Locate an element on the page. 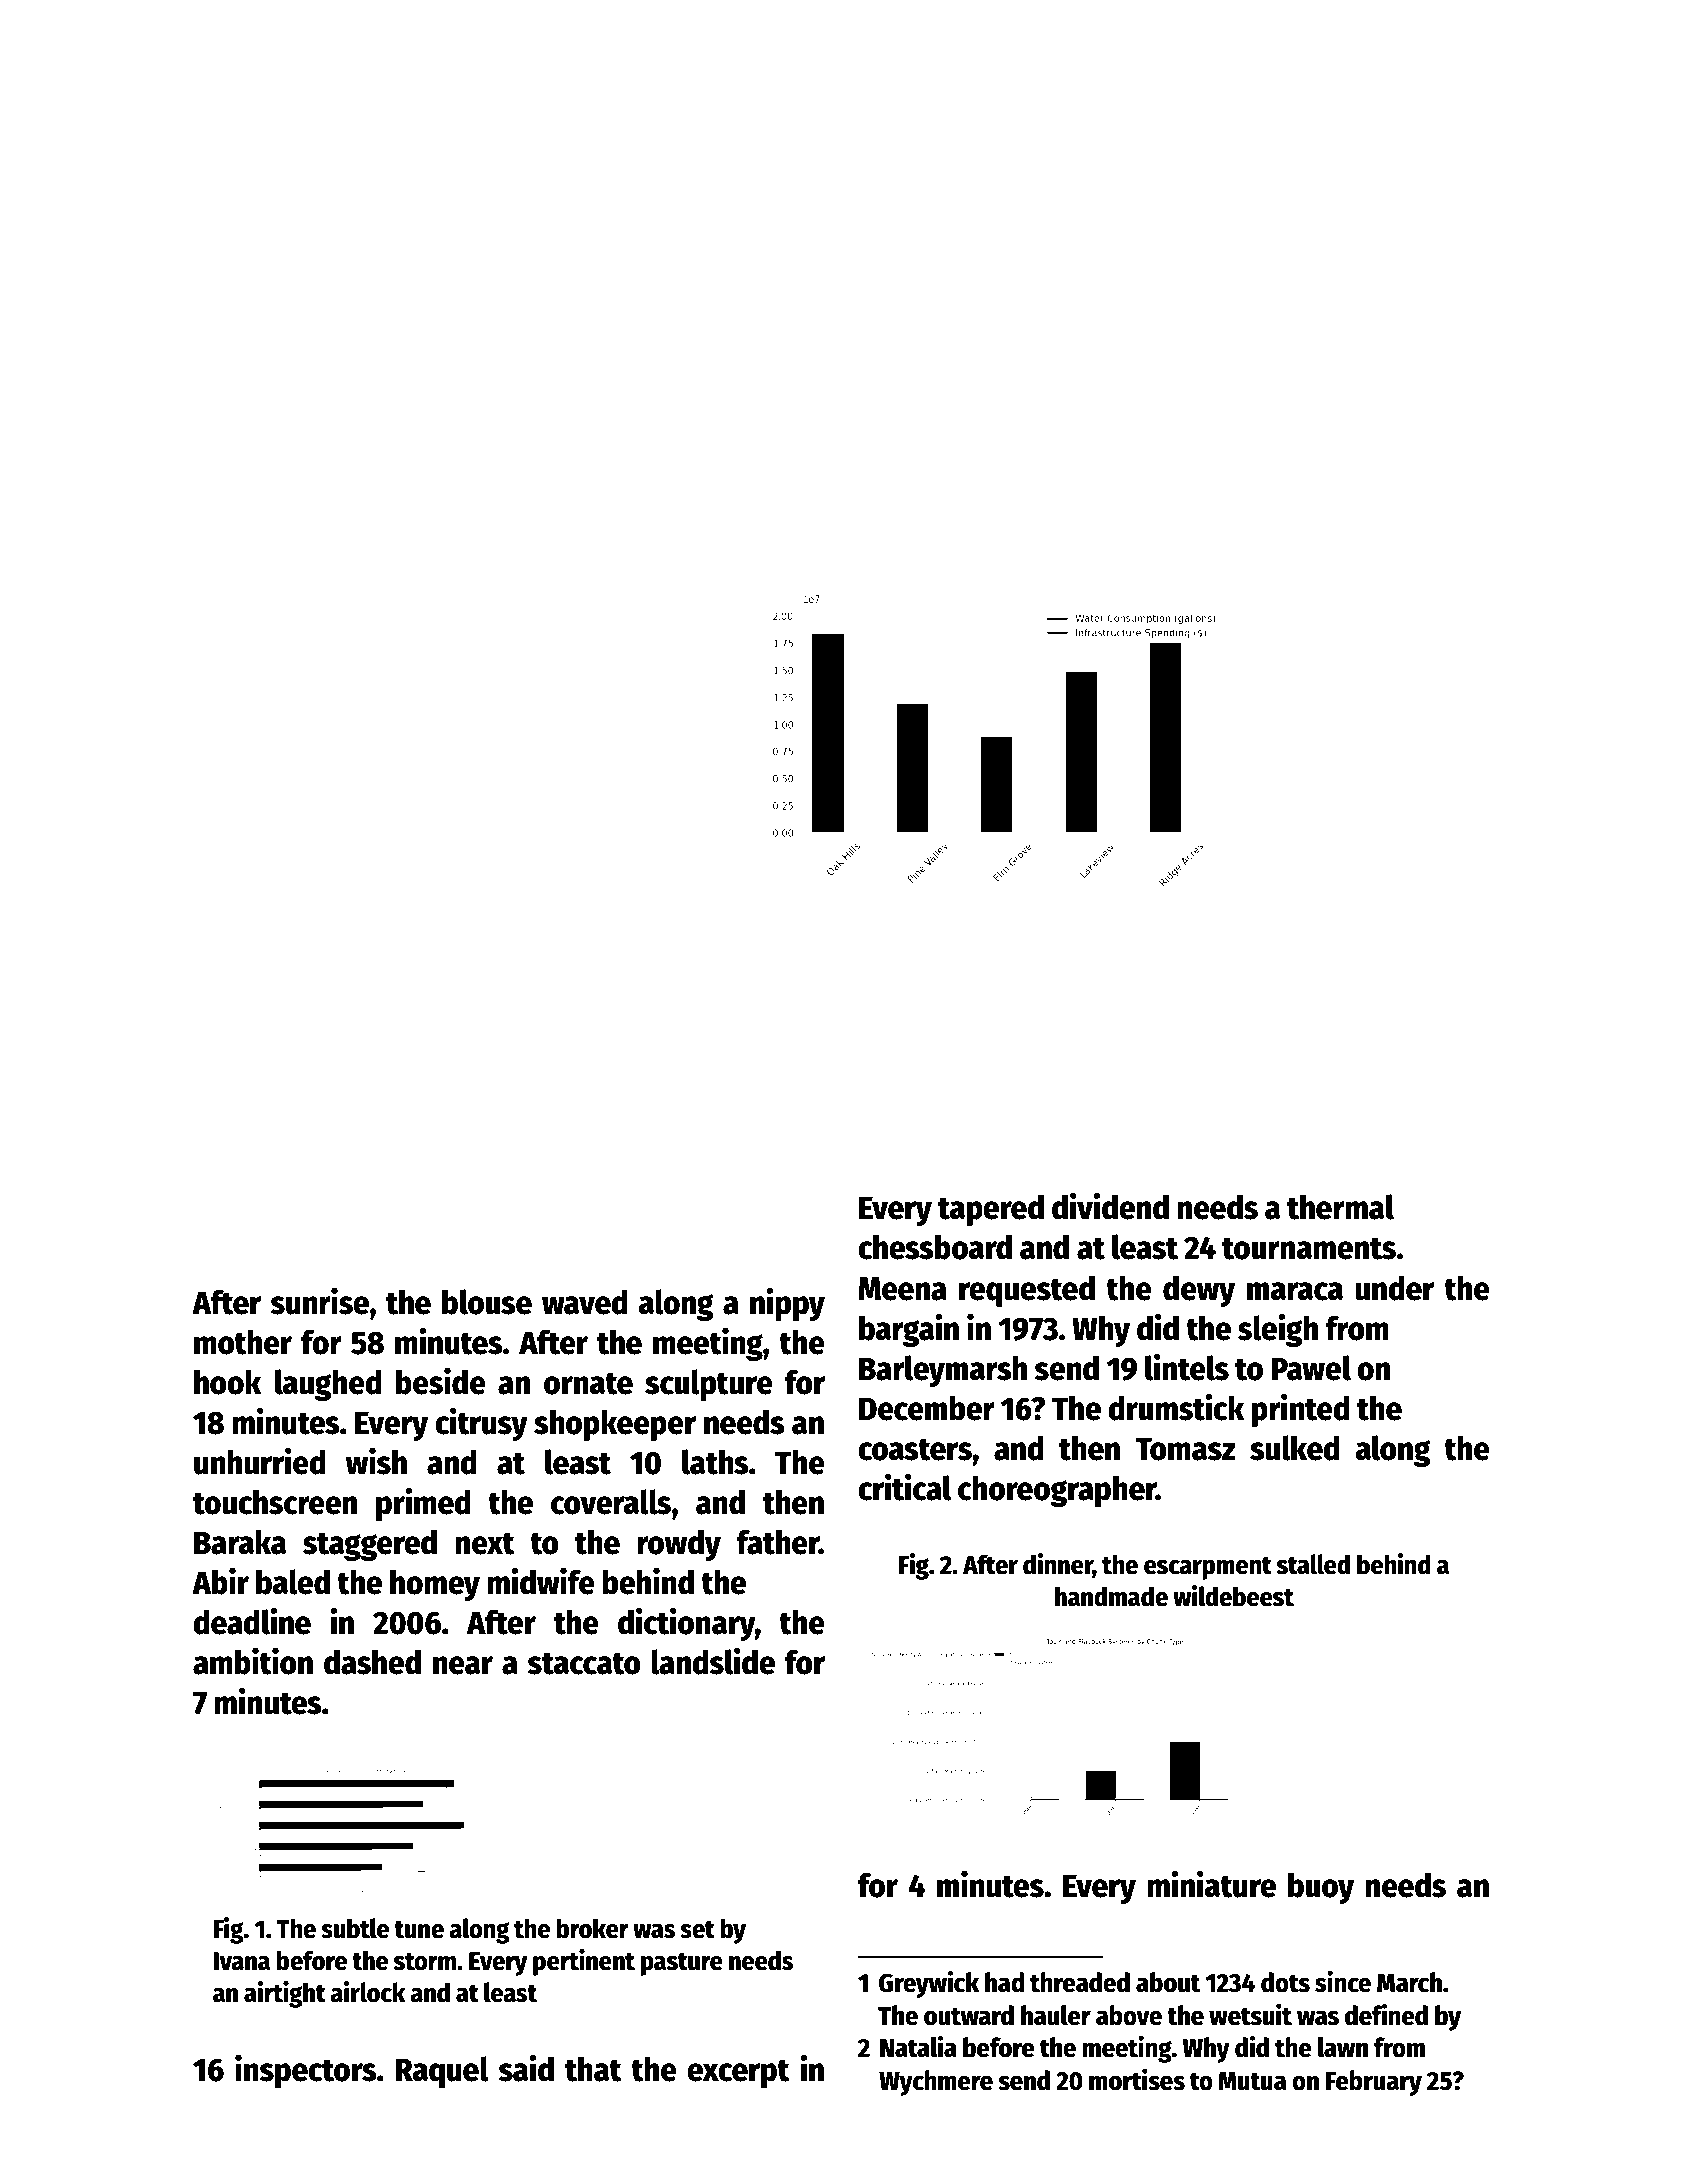 The width and height of the document is (1683, 2178). excerpt is located at coordinates (738, 2073).
